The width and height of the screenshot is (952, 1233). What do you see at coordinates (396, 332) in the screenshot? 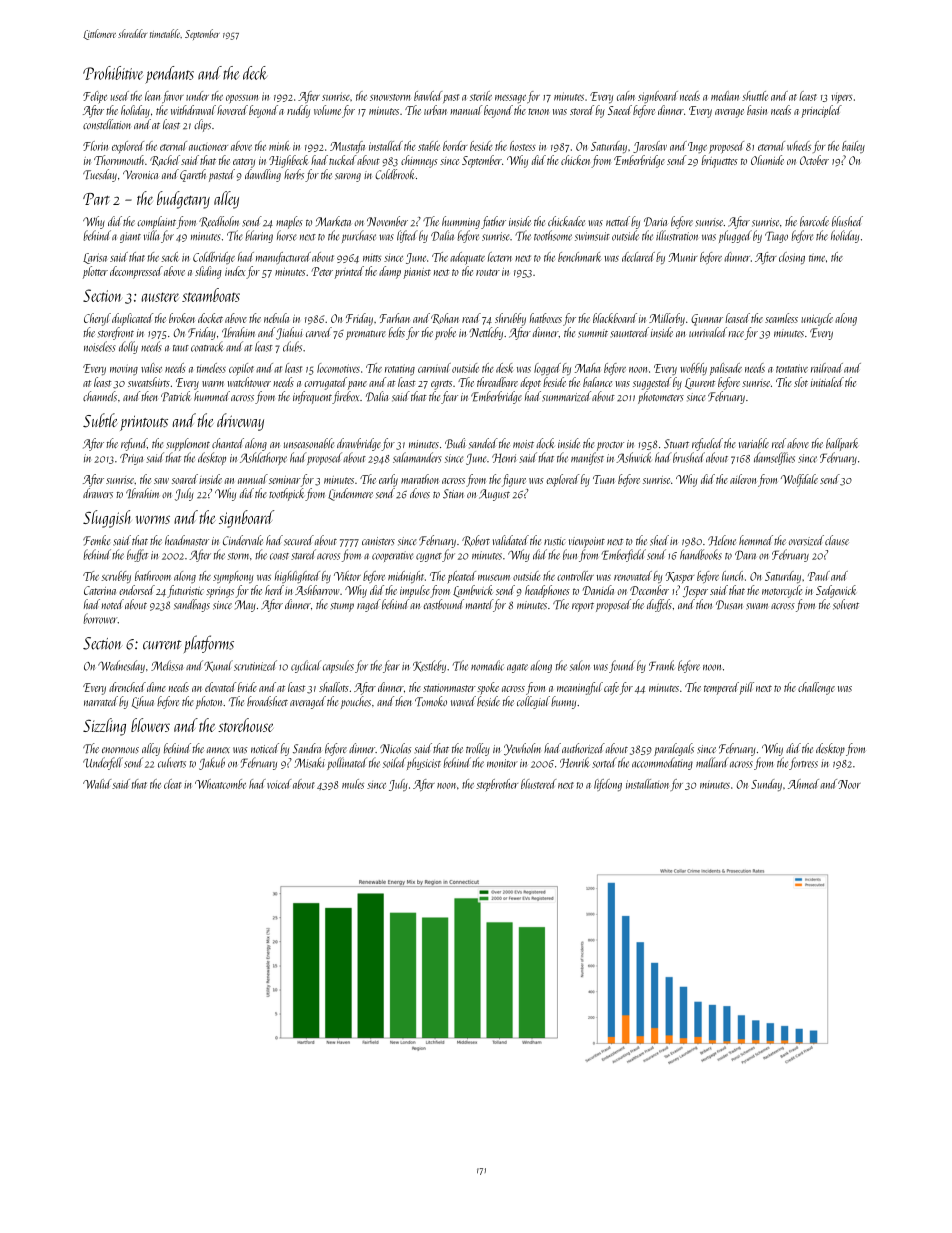
I see `belts` at bounding box center [396, 332].
